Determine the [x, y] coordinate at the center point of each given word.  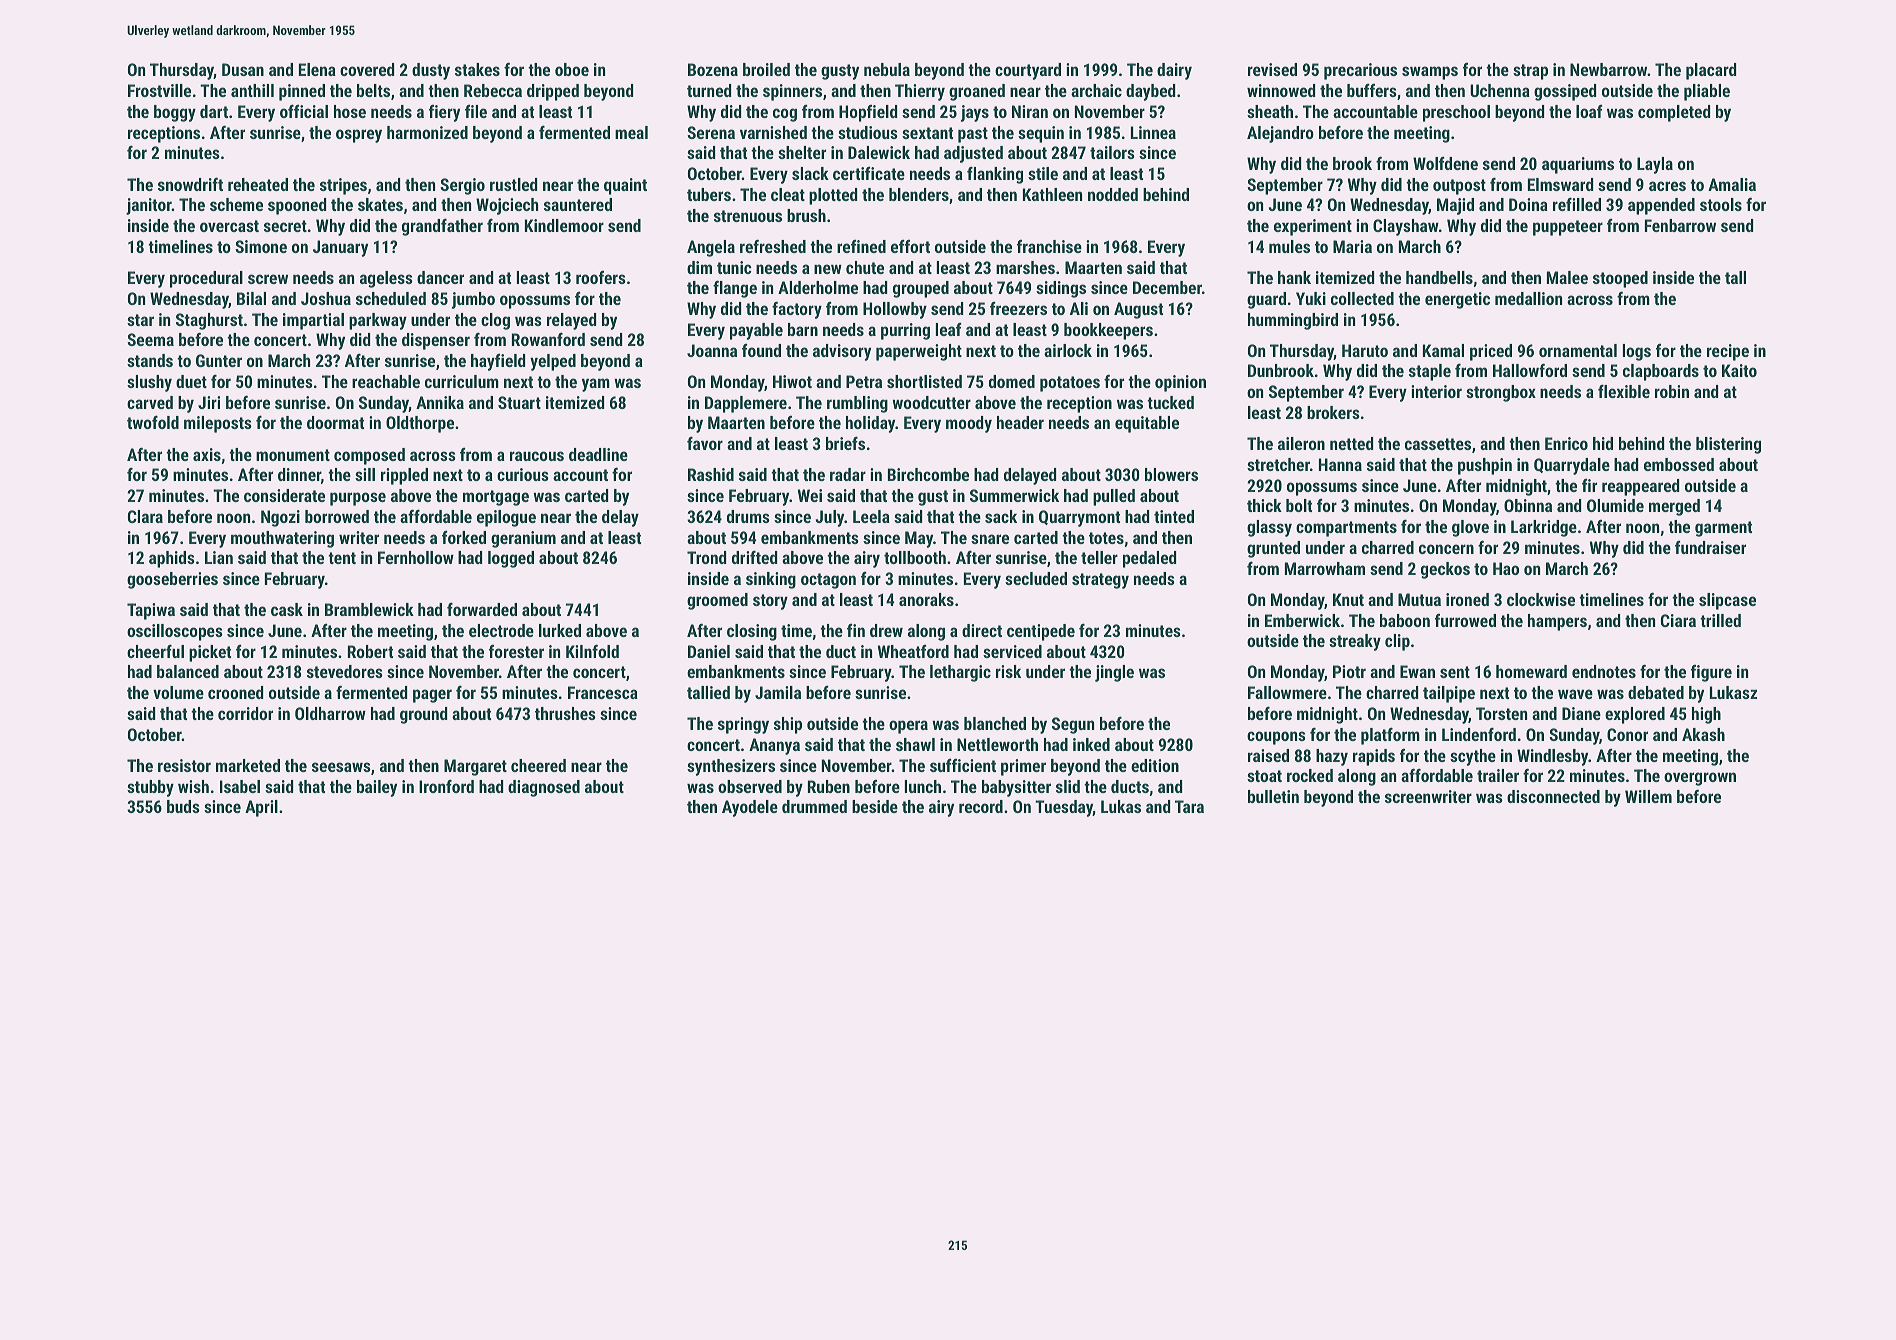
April [261, 808]
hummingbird [1293, 321]
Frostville [159, 90]
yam [596, 385]
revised [1272, 69]
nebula [887, 69]
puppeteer [1568, 228]
